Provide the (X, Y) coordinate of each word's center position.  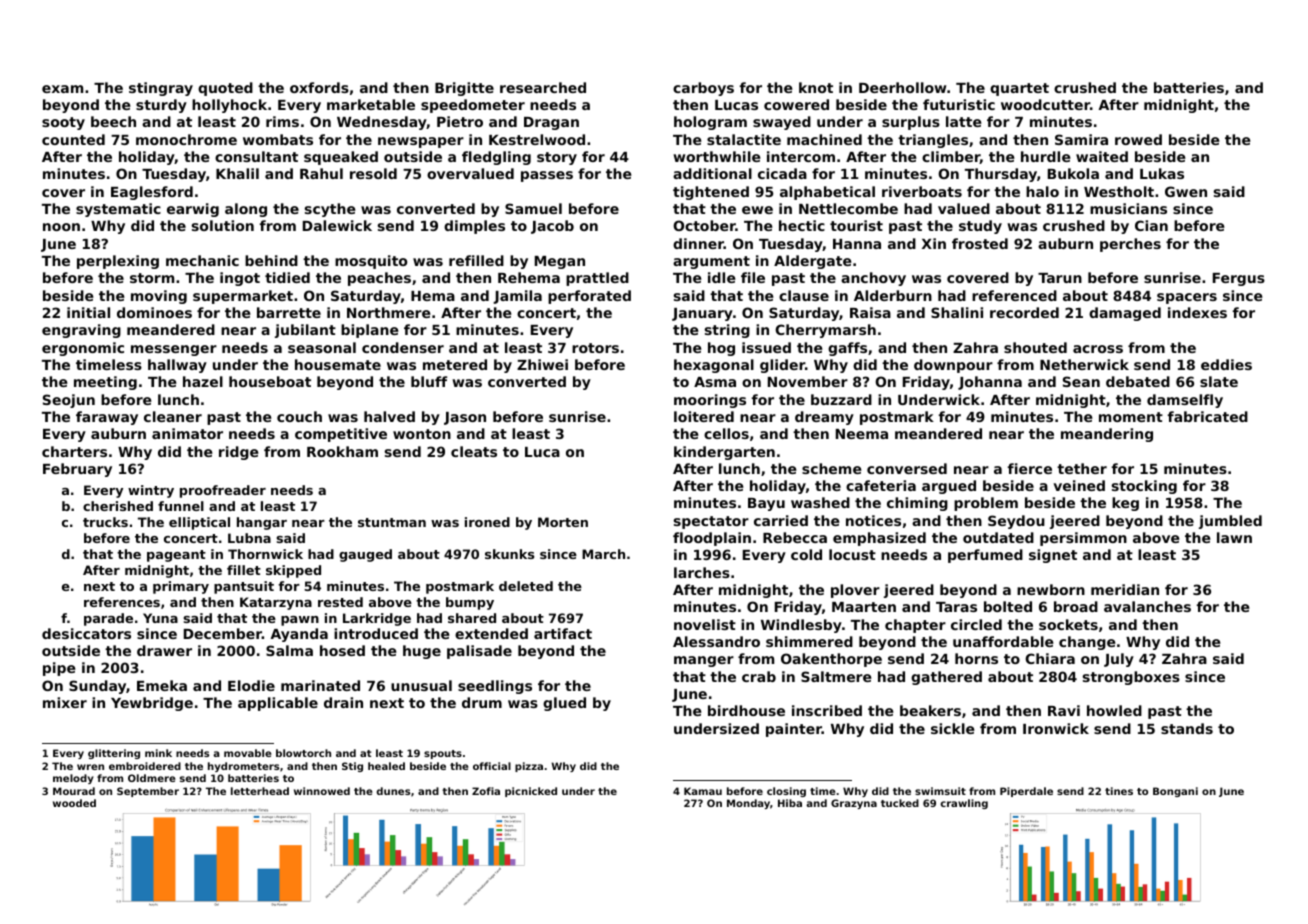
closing (786, 792)
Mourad (74, 791)
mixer (65, 702)
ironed (487, 522)
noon (61, 227)
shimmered (809, 641)
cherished (118, 506)
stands (1187, 728)
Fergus (1239, 279)
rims (282, 121)
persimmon (1083, 539)
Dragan (551, 123)
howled (1114, 710)
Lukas (1162, 173)
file (753, 277)
